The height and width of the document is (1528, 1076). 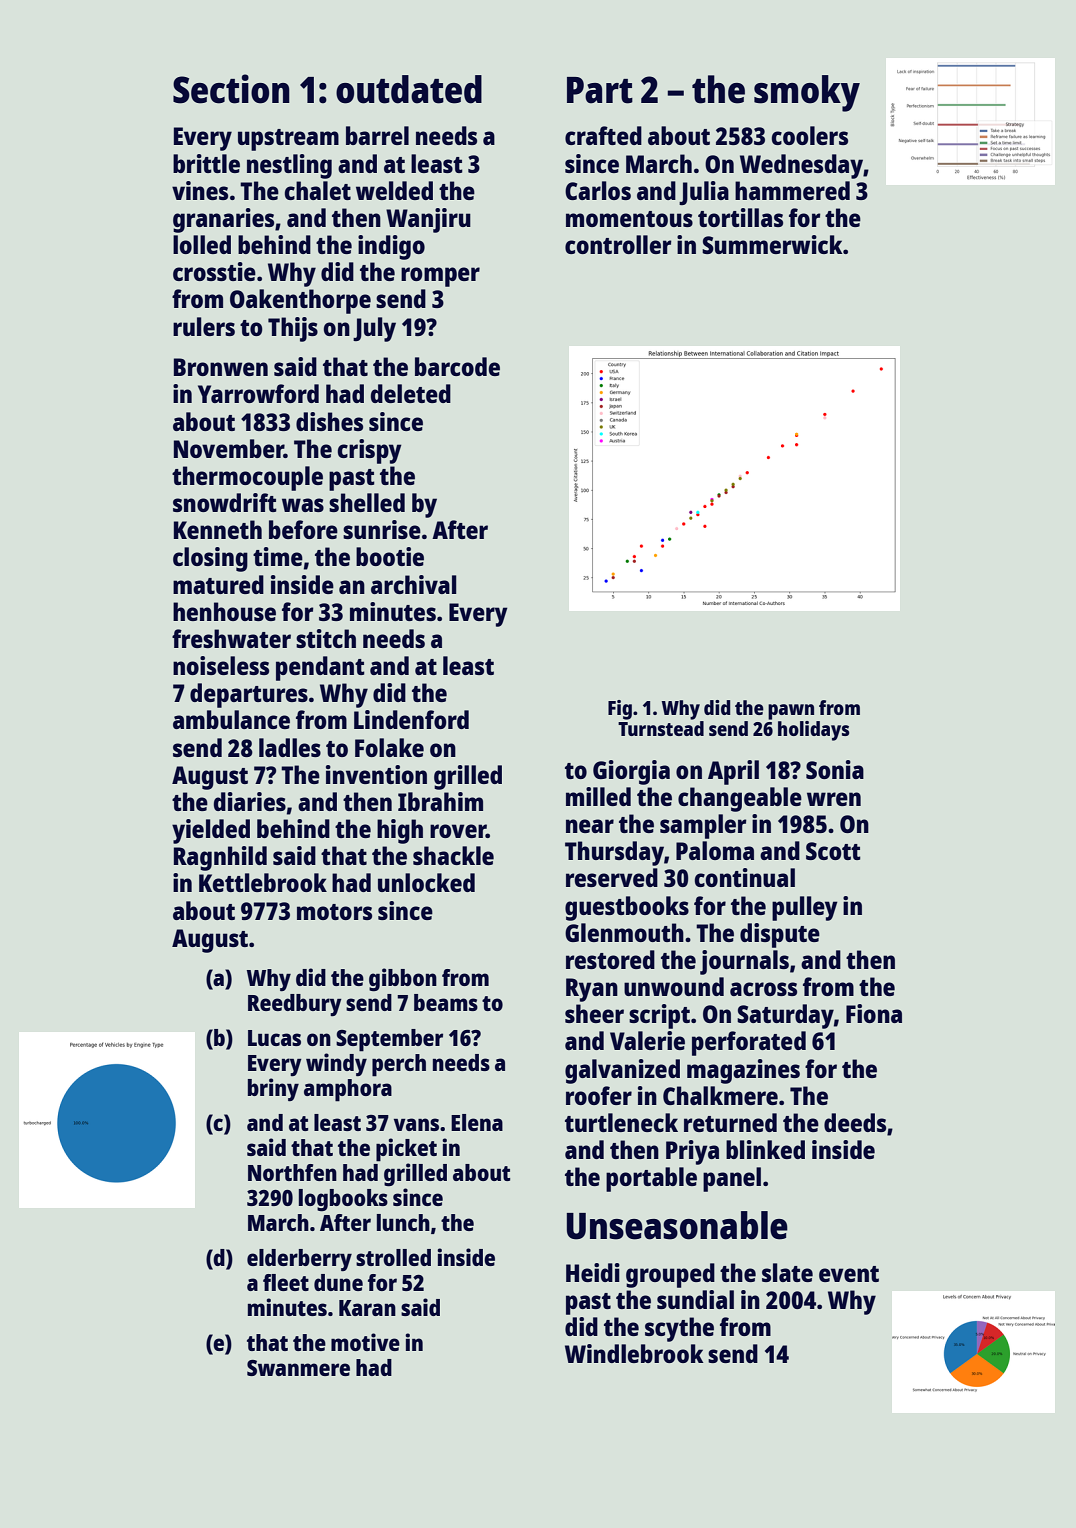 I want to click on Summerwick, so click(x=772, y=244).
